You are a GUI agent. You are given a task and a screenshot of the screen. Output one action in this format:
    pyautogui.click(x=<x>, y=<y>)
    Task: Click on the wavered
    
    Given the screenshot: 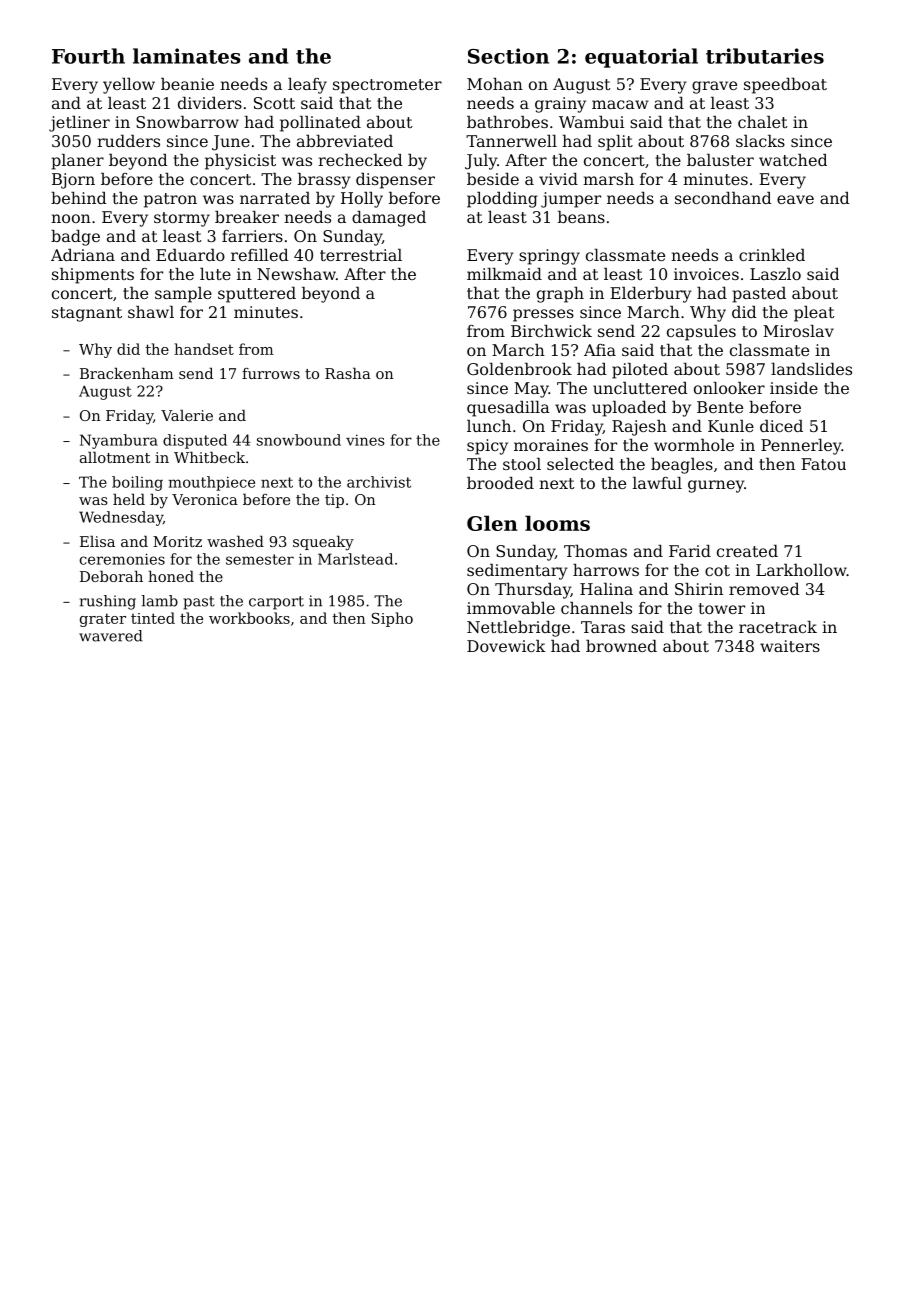 What is the action you would take?
    pyautogui.click(x=111, y=636)
